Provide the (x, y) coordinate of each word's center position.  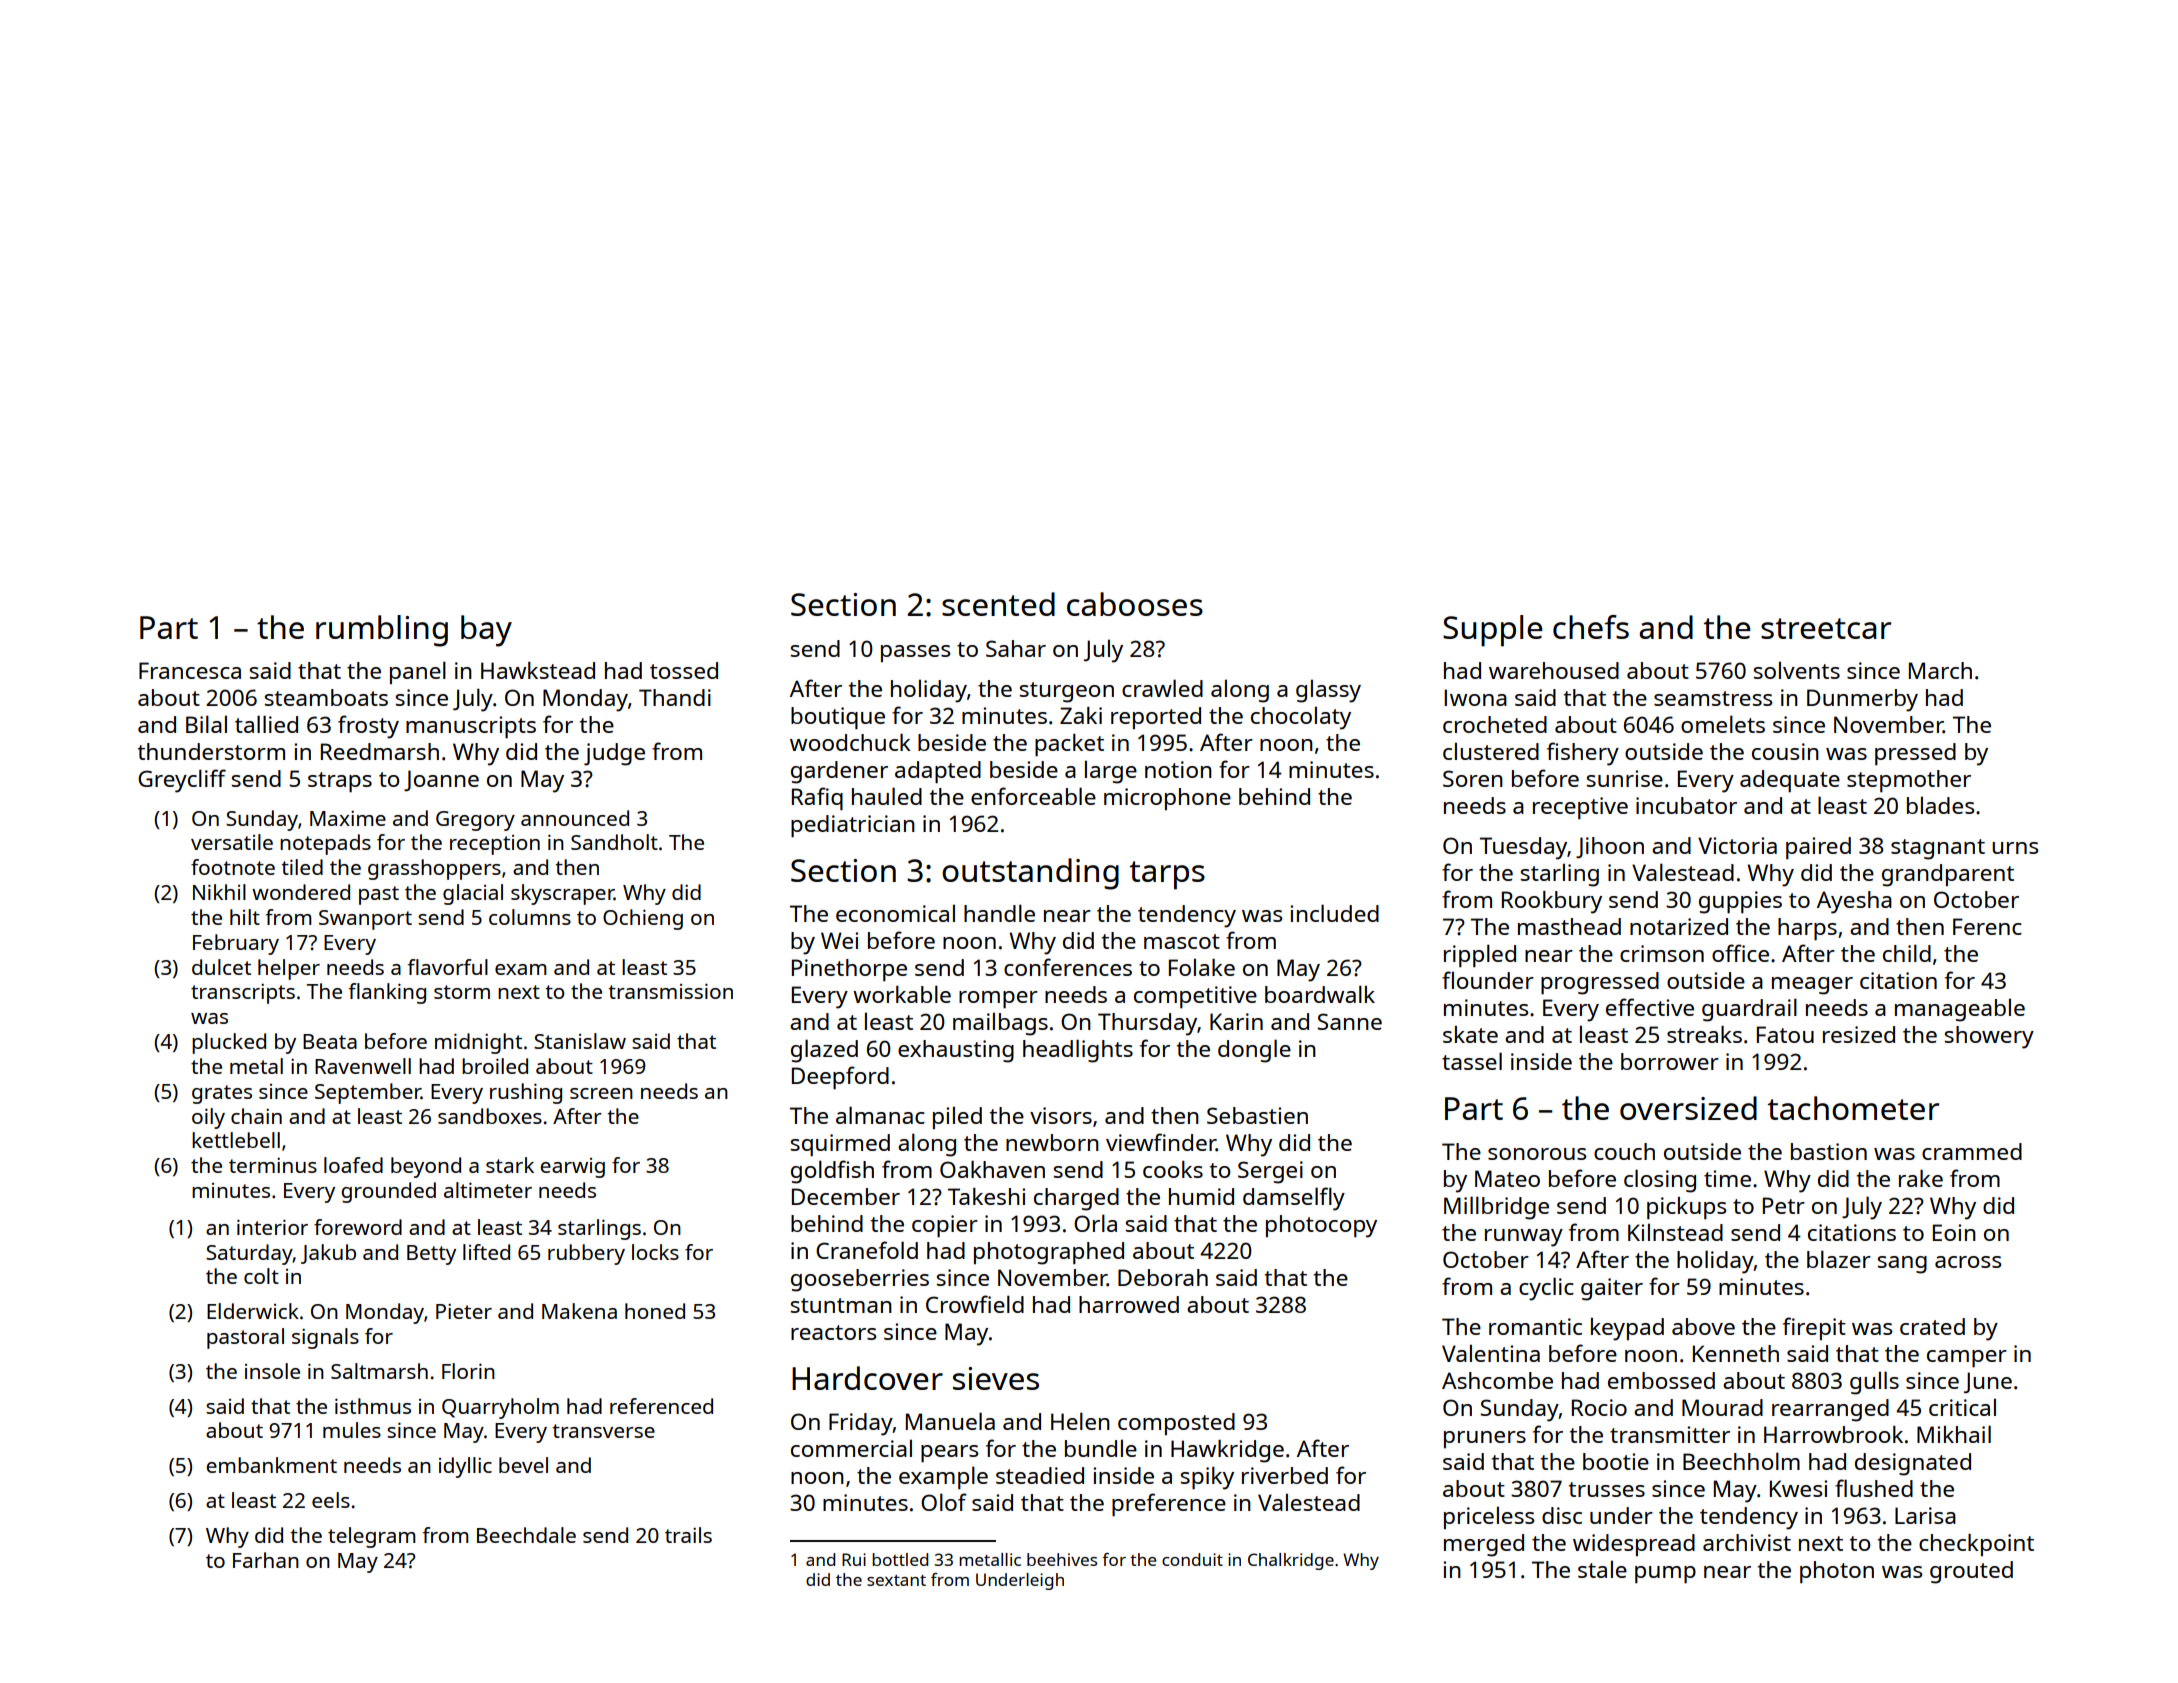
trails (688, 1535)
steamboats (326, 697)
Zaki (1081, 715)
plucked (229, 1043)
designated (1913, 1464)
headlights (1078, 1051)
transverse (603, 1431)
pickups (1686, 1208)
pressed (1915, 754)
